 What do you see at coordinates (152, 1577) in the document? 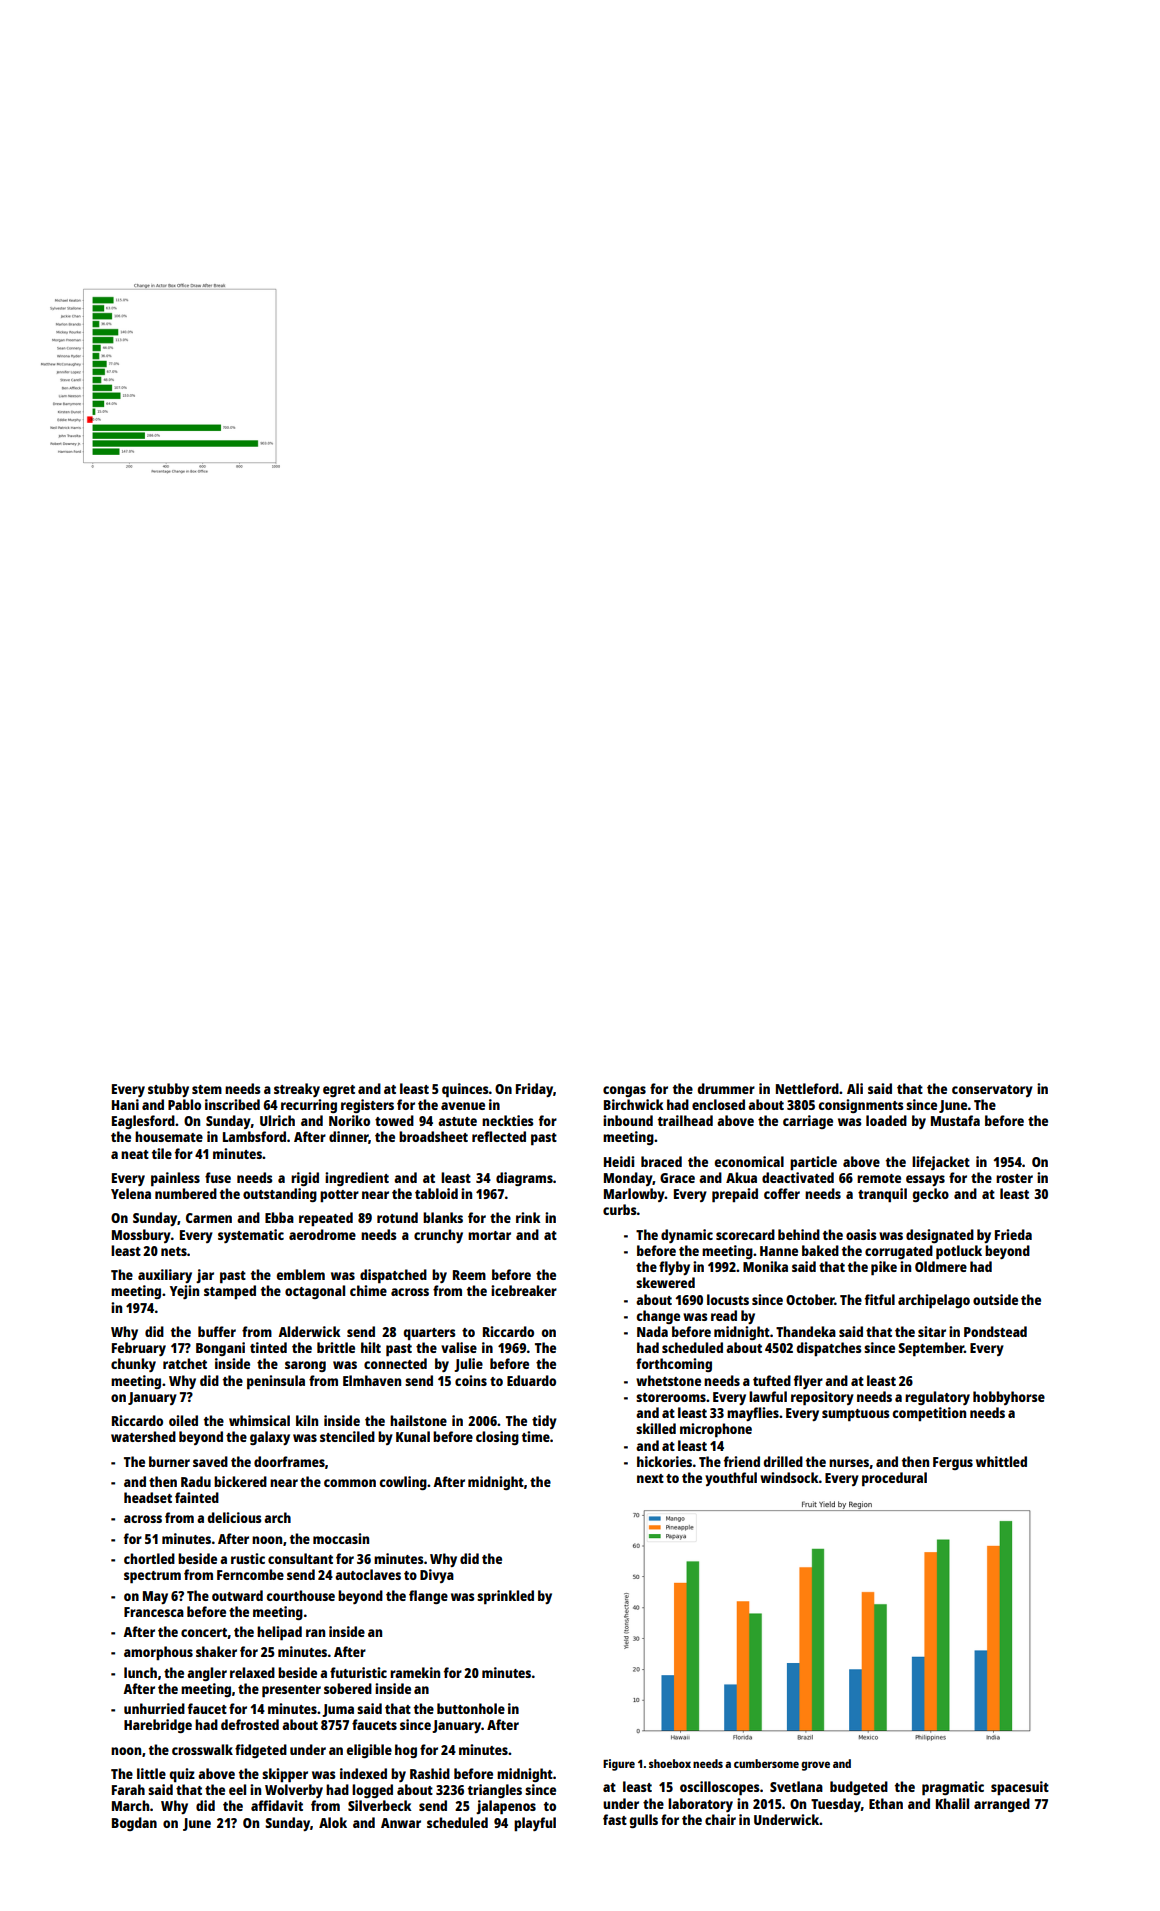
I see `spectrum` at bounding box center [152, 1577].
